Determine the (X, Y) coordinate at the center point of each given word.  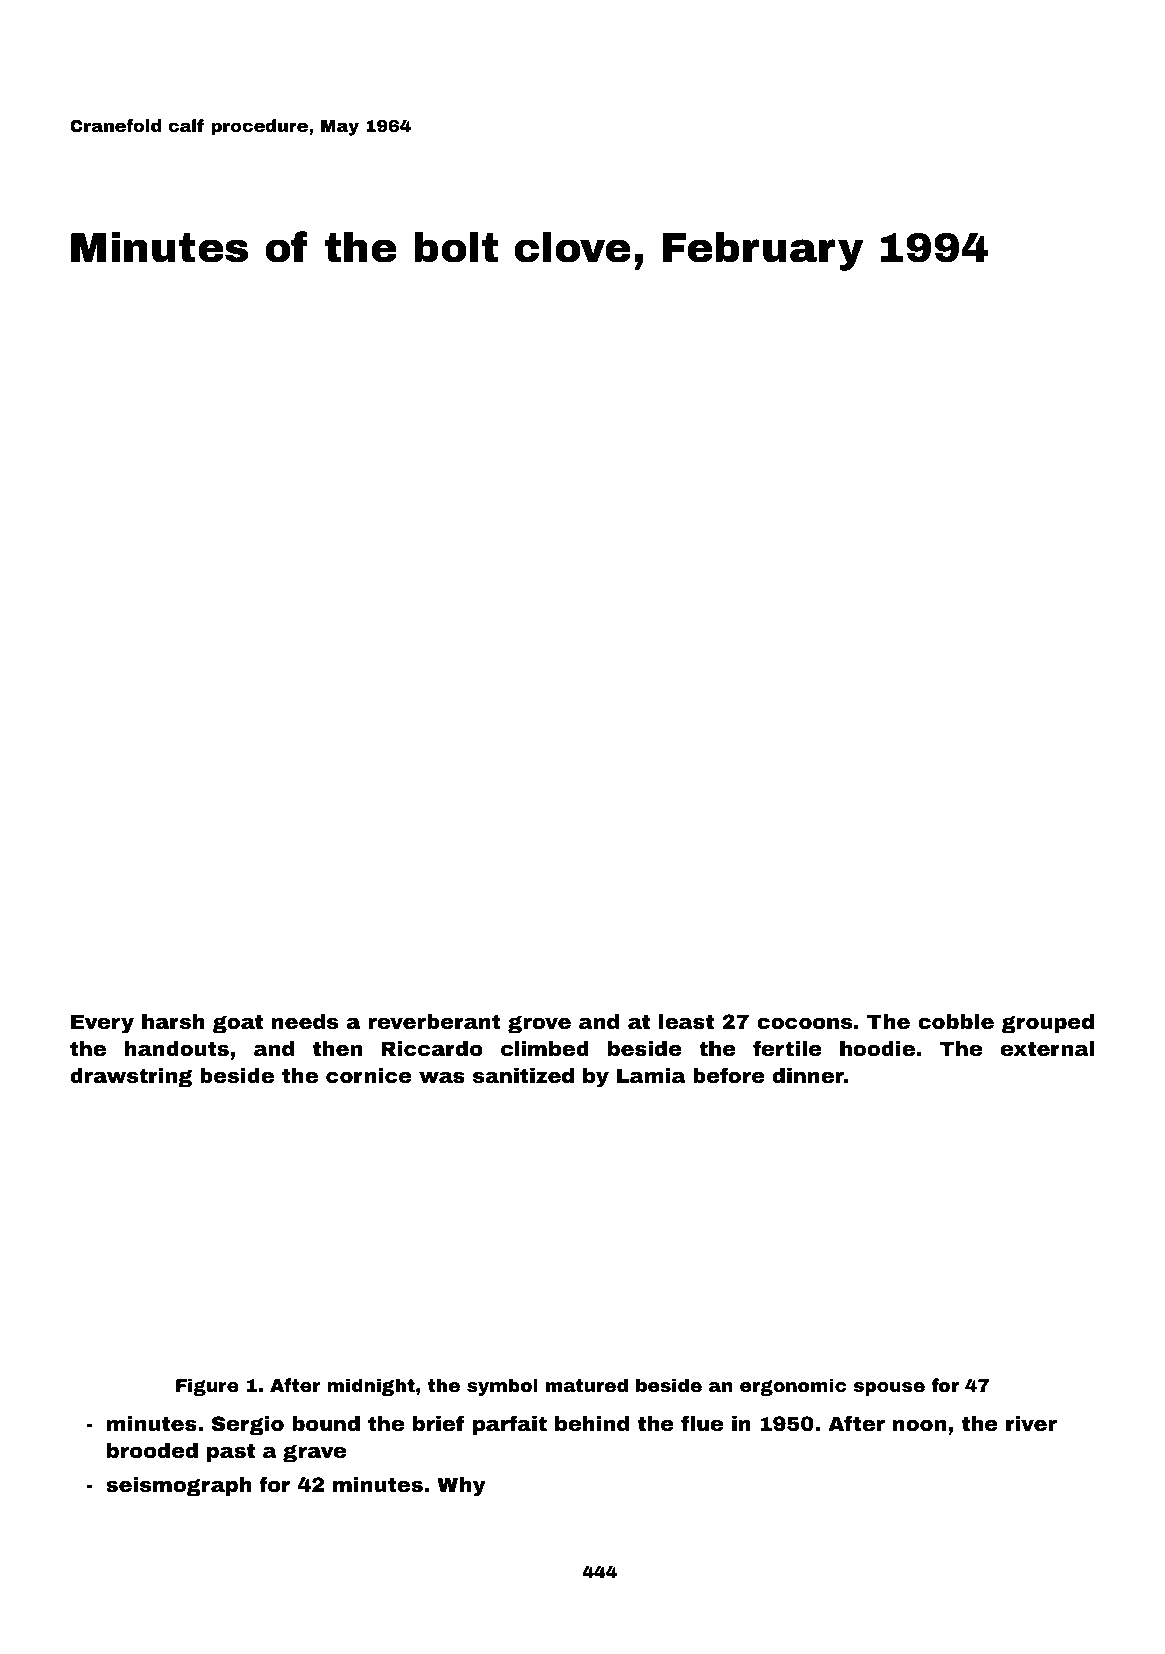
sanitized (523, 1075)
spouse (889, 1389)
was (442, 1077)
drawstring (131, 1078)
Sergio (248, 1426)
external (1047, 1048)
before (729, 1075)
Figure (207, 1387)
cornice (369, 1075)
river (1031, 1423)
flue (702, 1423)
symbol (502, 1387)
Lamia (651, 1075)
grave (314, 1454)
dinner (808, 1075)
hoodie (877, 1048)
